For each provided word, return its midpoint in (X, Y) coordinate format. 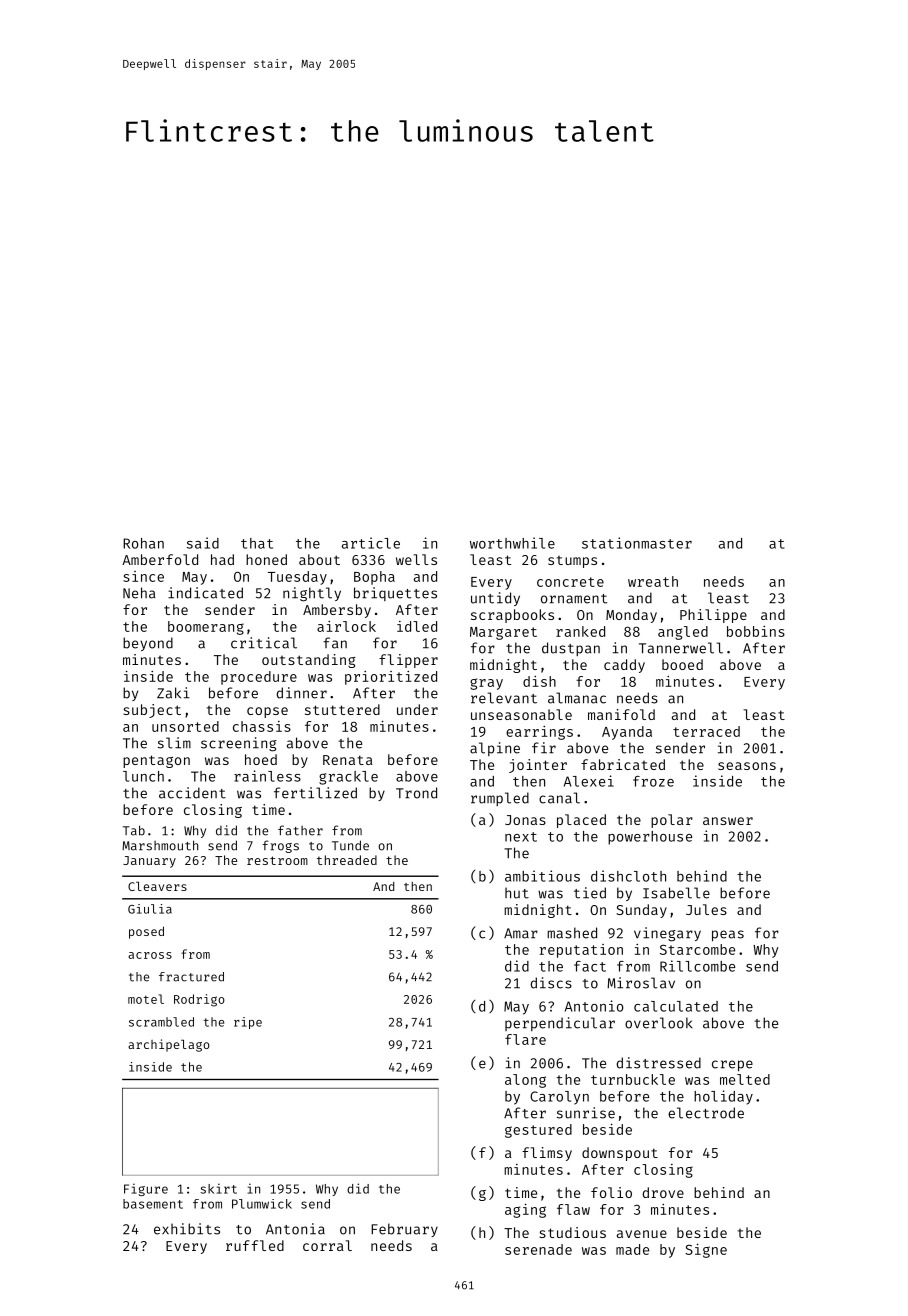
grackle (348, 778)
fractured (191, 977)
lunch (143, 776)
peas (728, 935)
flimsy (547, 1154)
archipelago (169, 1045)
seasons (747, 766)
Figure (146, 1189)
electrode (706, 1113)
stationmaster (637, 543)
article (371, 543)
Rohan (143, 543)
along (525, 1081)
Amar (521, 933)
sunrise (586, 1113)
